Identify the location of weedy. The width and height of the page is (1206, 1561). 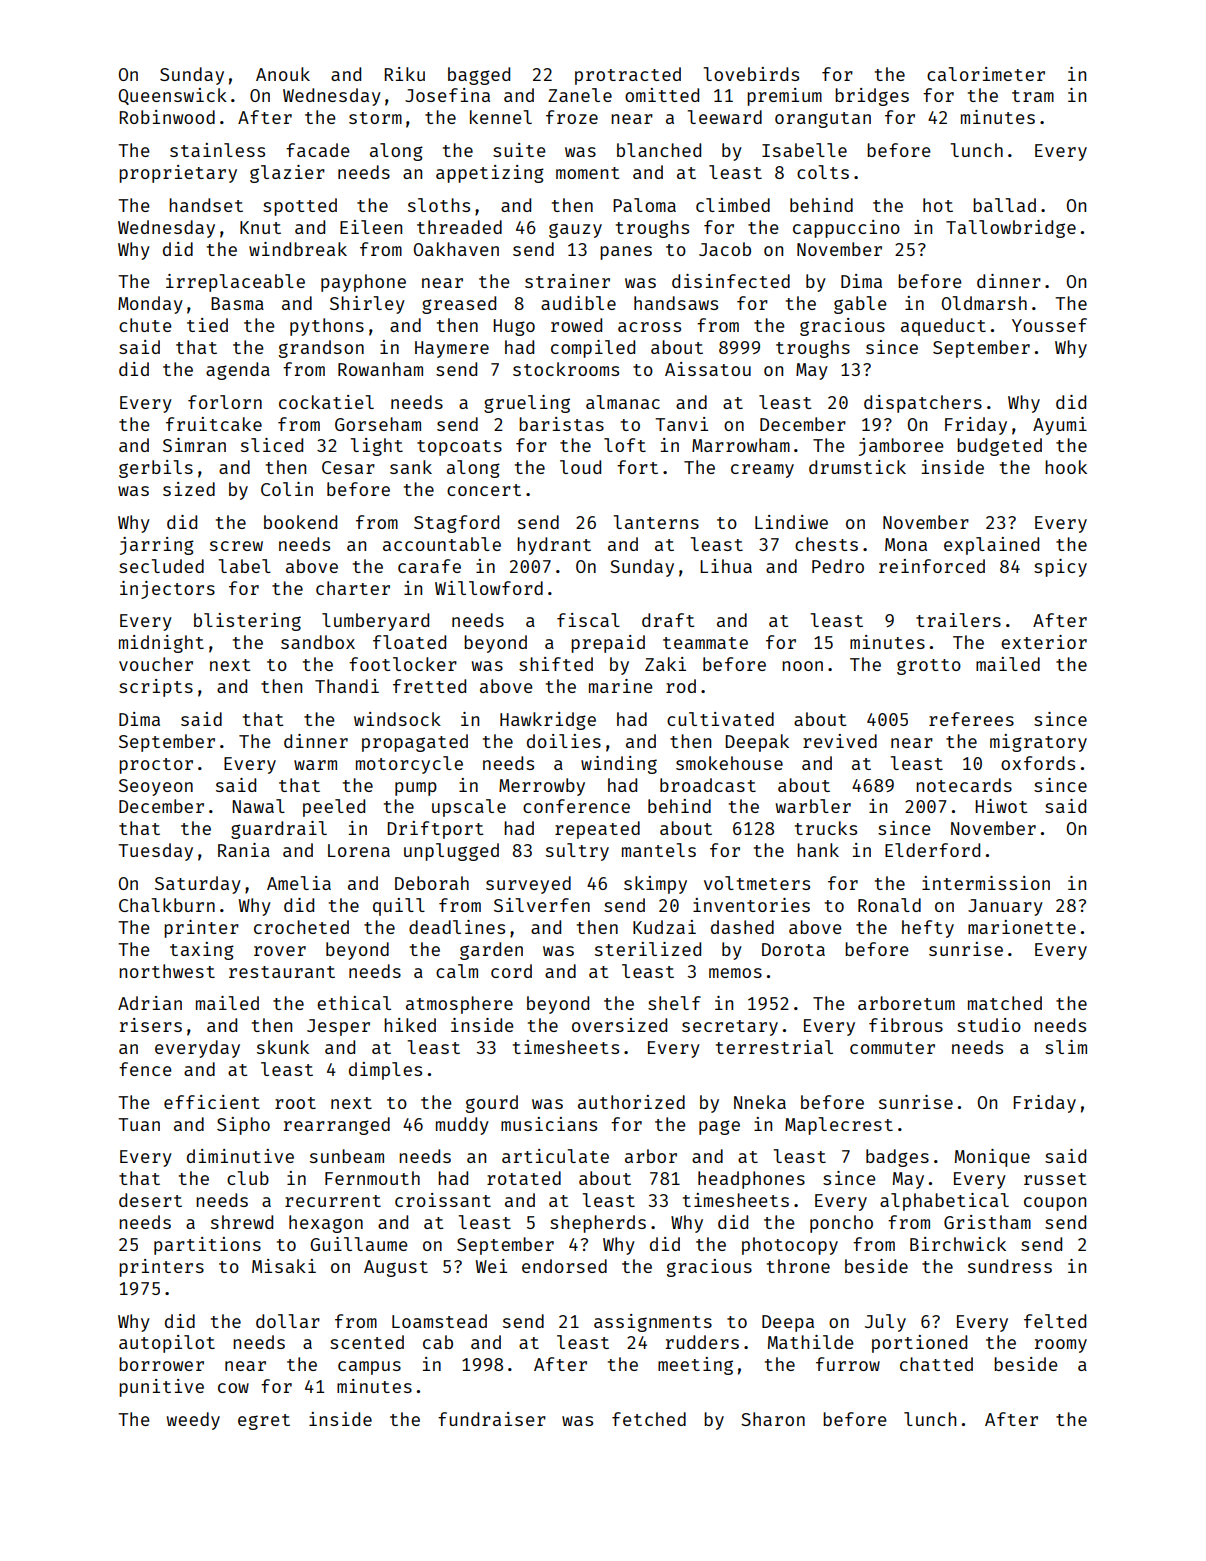
(193, 1421).
